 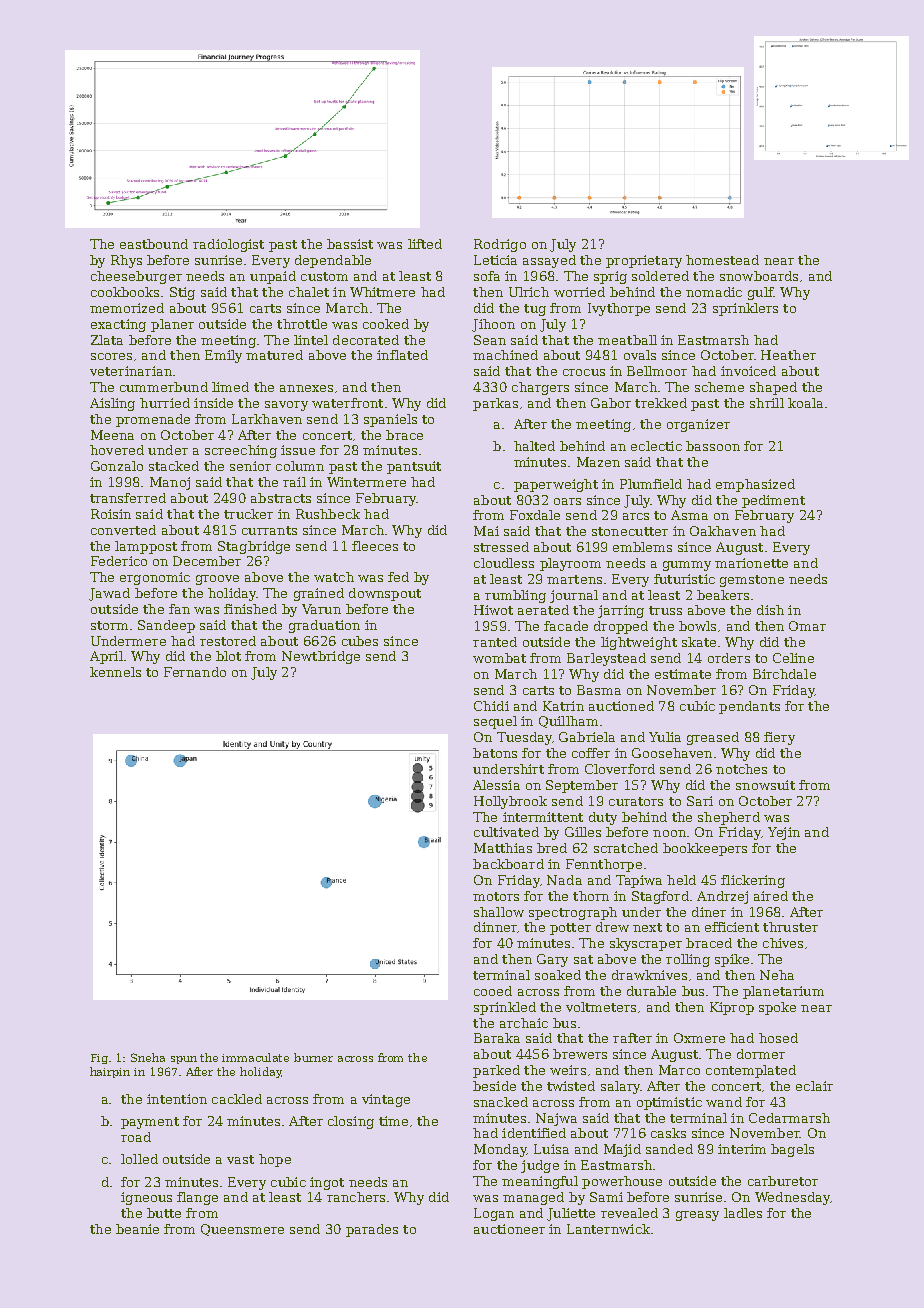 What do you see at coordinates (584, 372) in the screenshot?
I see `crocus` at bounding box center [584, 372].
